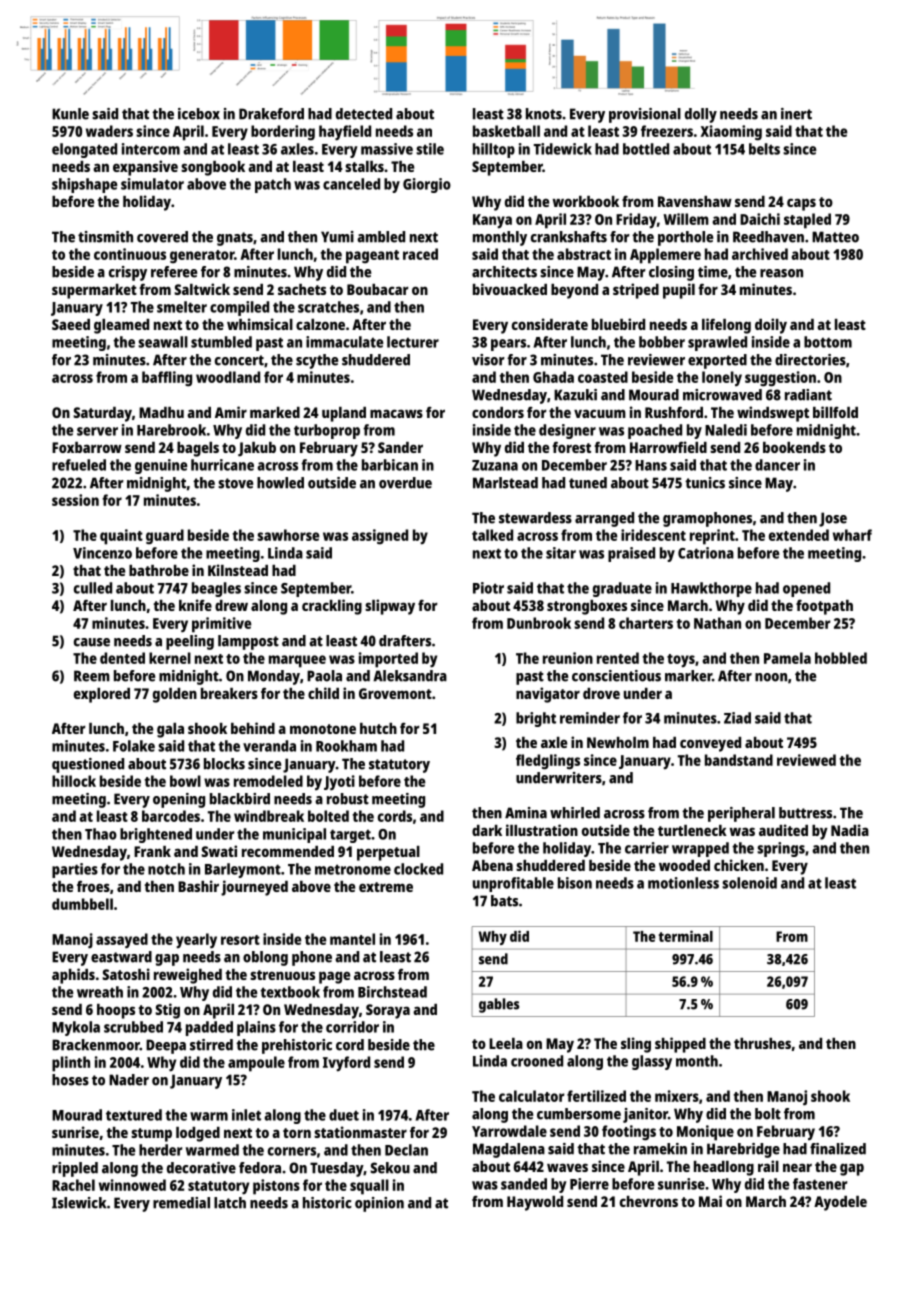 The height and width of the screenshot is (1308, 924). I want to click on mantel, so click(352, 939).
